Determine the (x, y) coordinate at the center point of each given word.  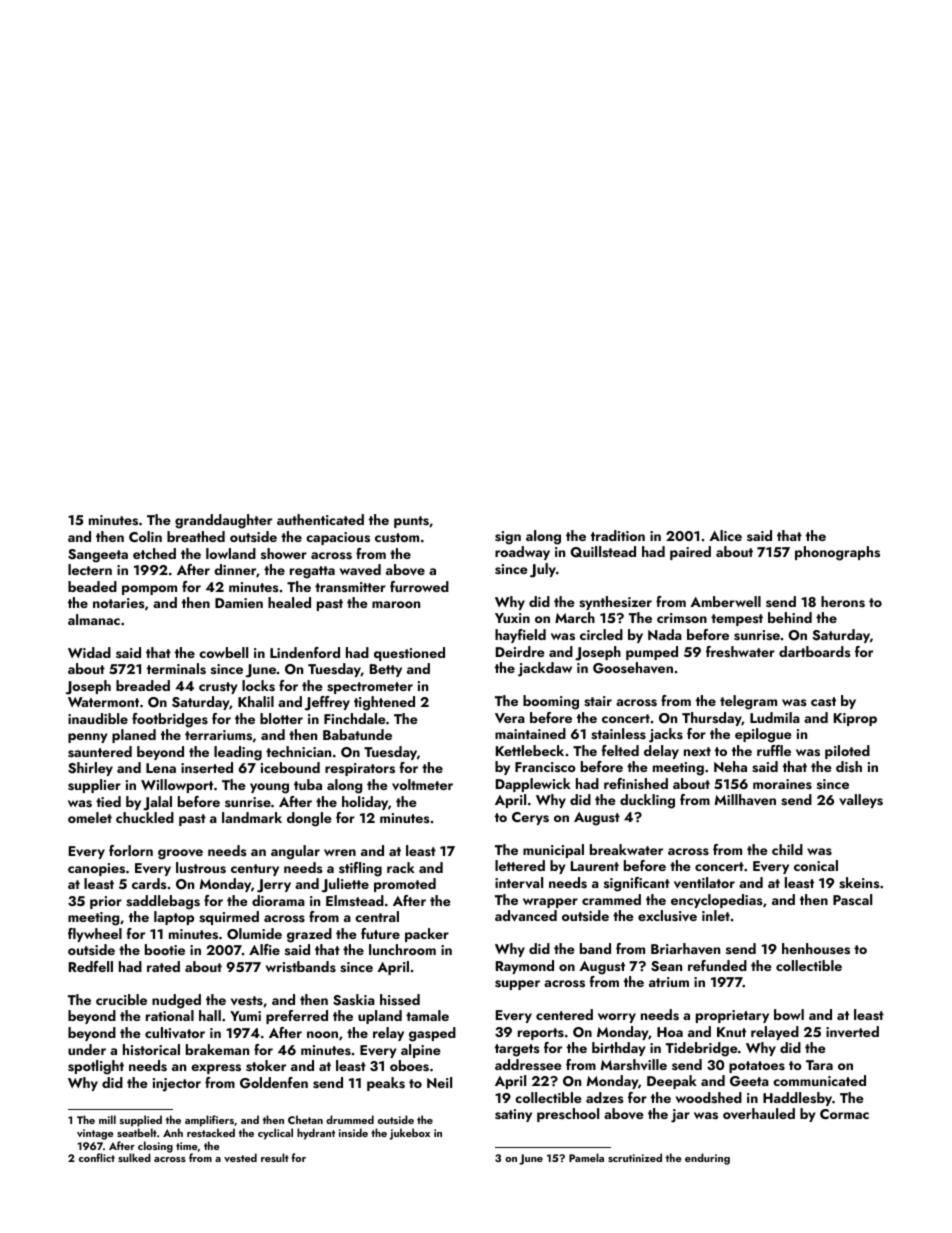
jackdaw (545, 669)
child (787, 849)
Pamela (586, 1157)
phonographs (837, 553)
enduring (707, 1159)
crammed (611, 899)
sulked (134, 1157)
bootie (165, 949)
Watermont (103, 702)
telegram (748, 702)
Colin (145, 536)
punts (411, 522)
